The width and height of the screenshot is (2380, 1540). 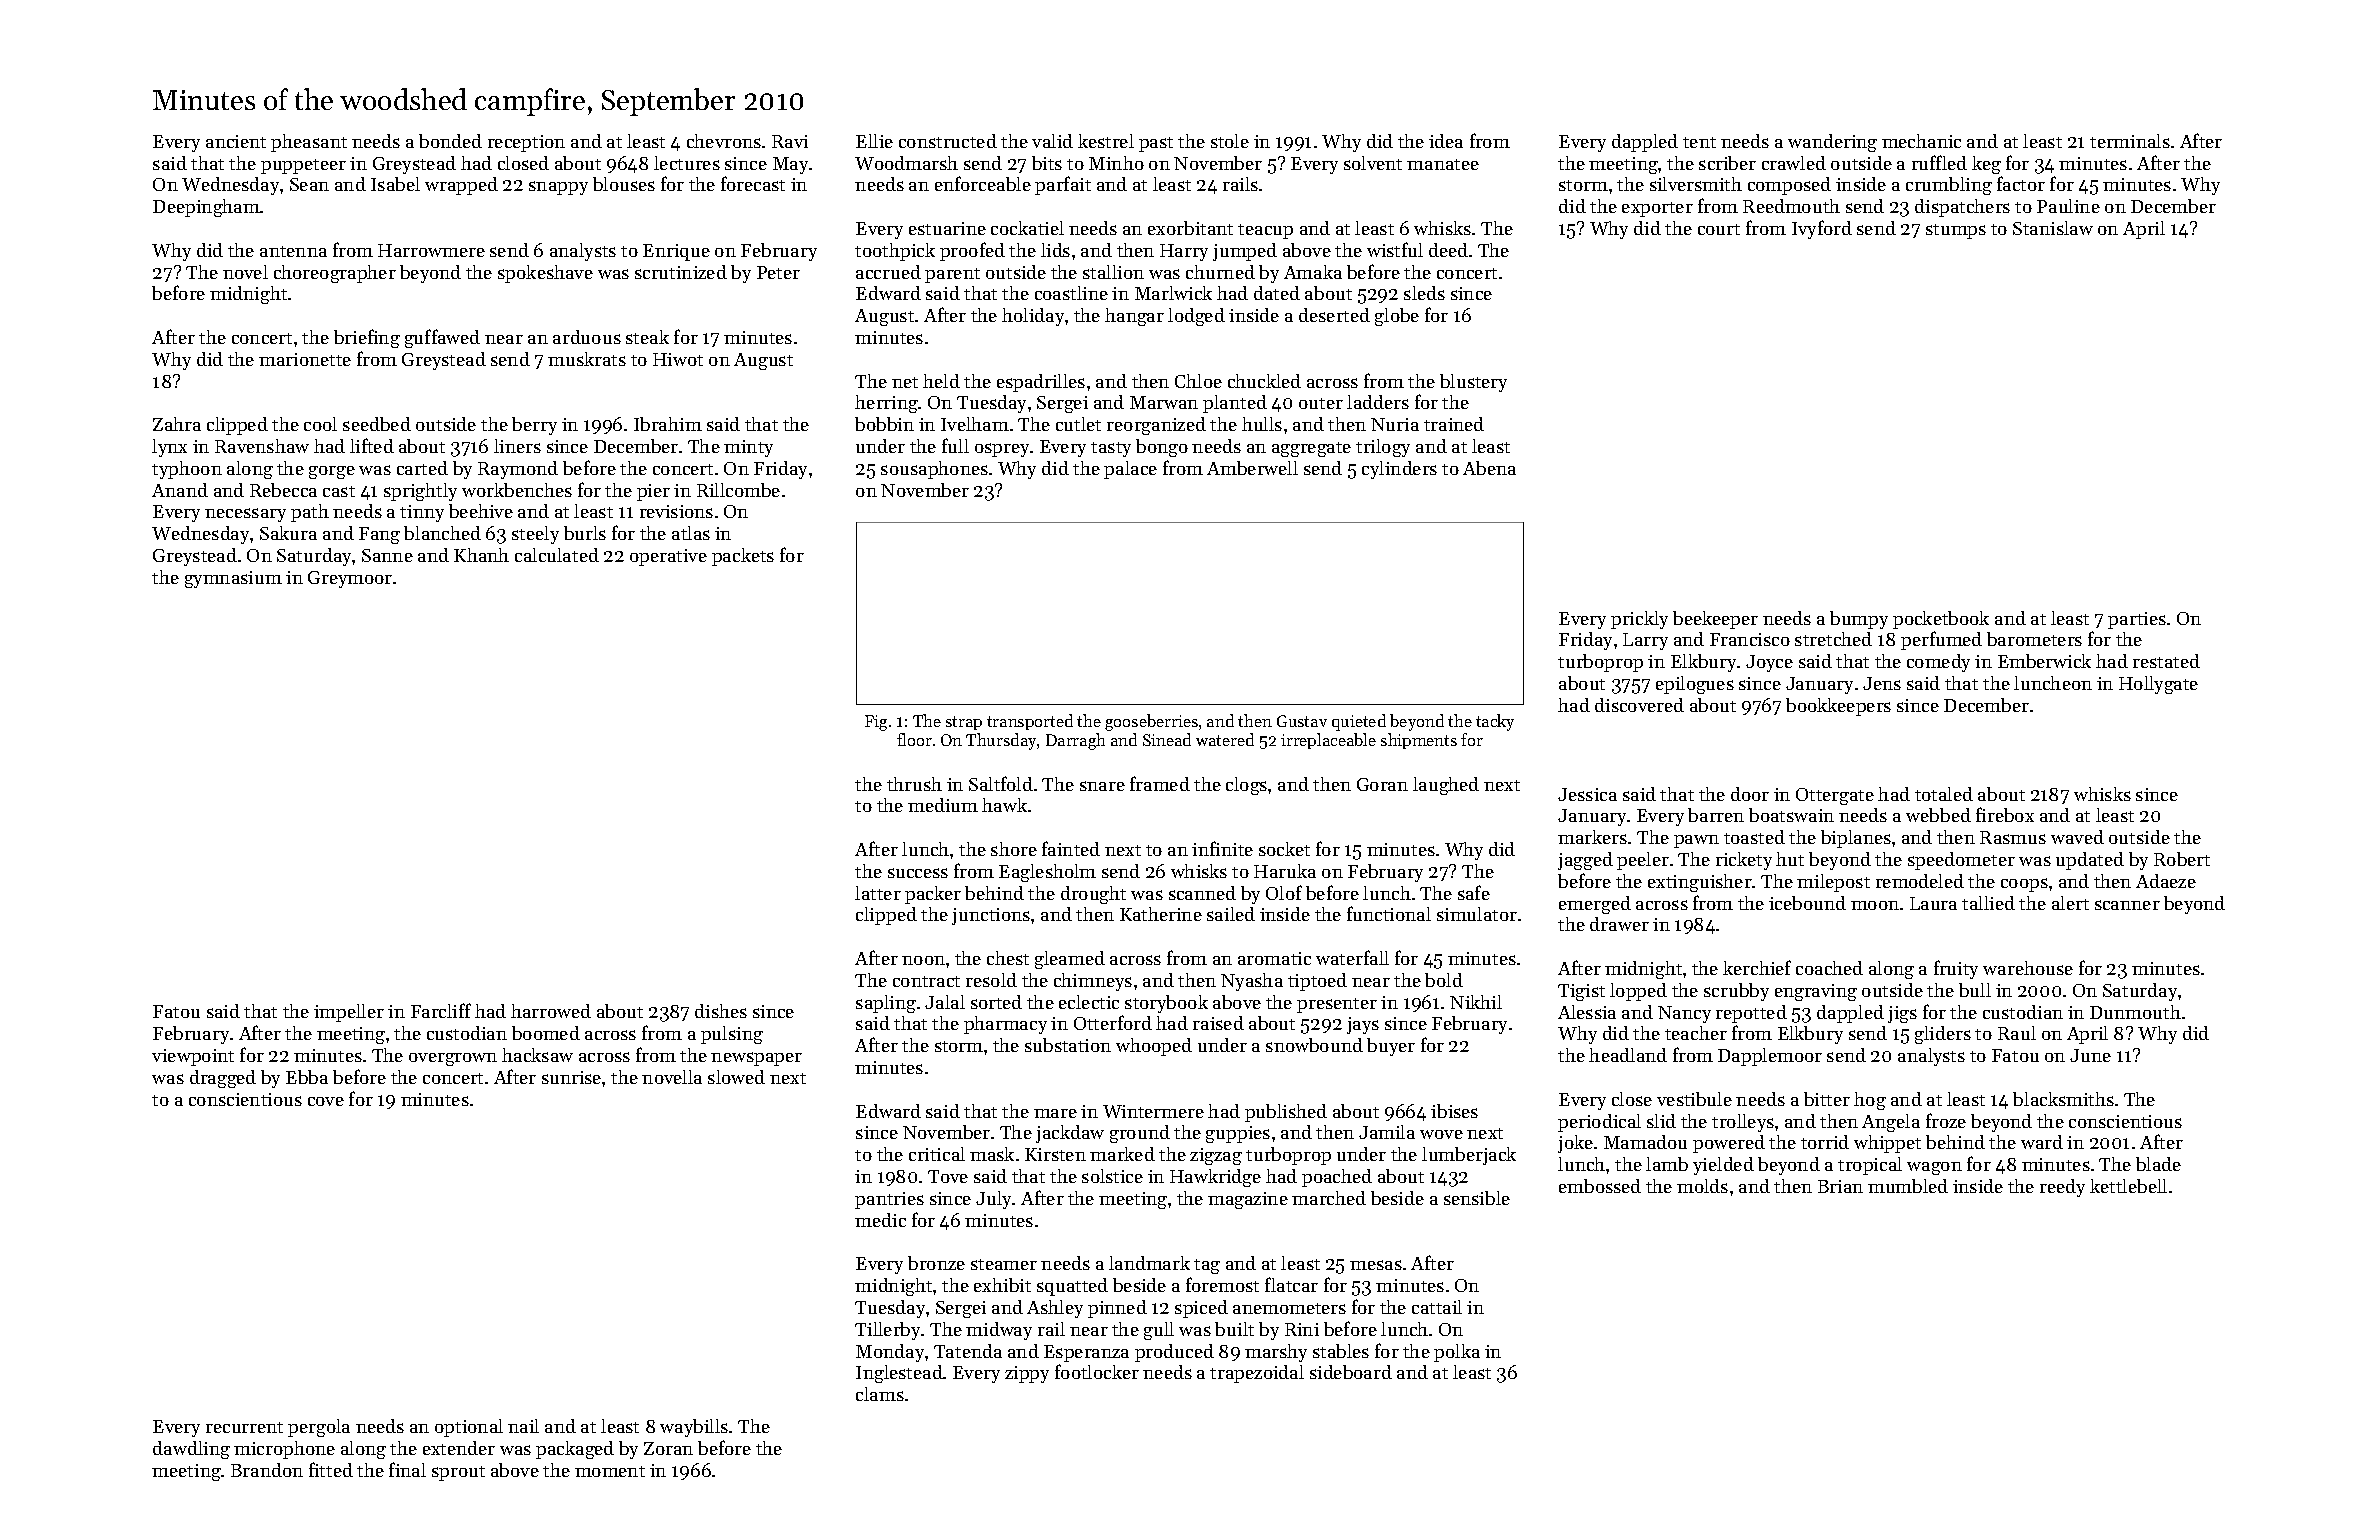 What do you see at coordinates (481, 555) in the screenshot?
I see `Khanh` at bounding box center [481, 555].
